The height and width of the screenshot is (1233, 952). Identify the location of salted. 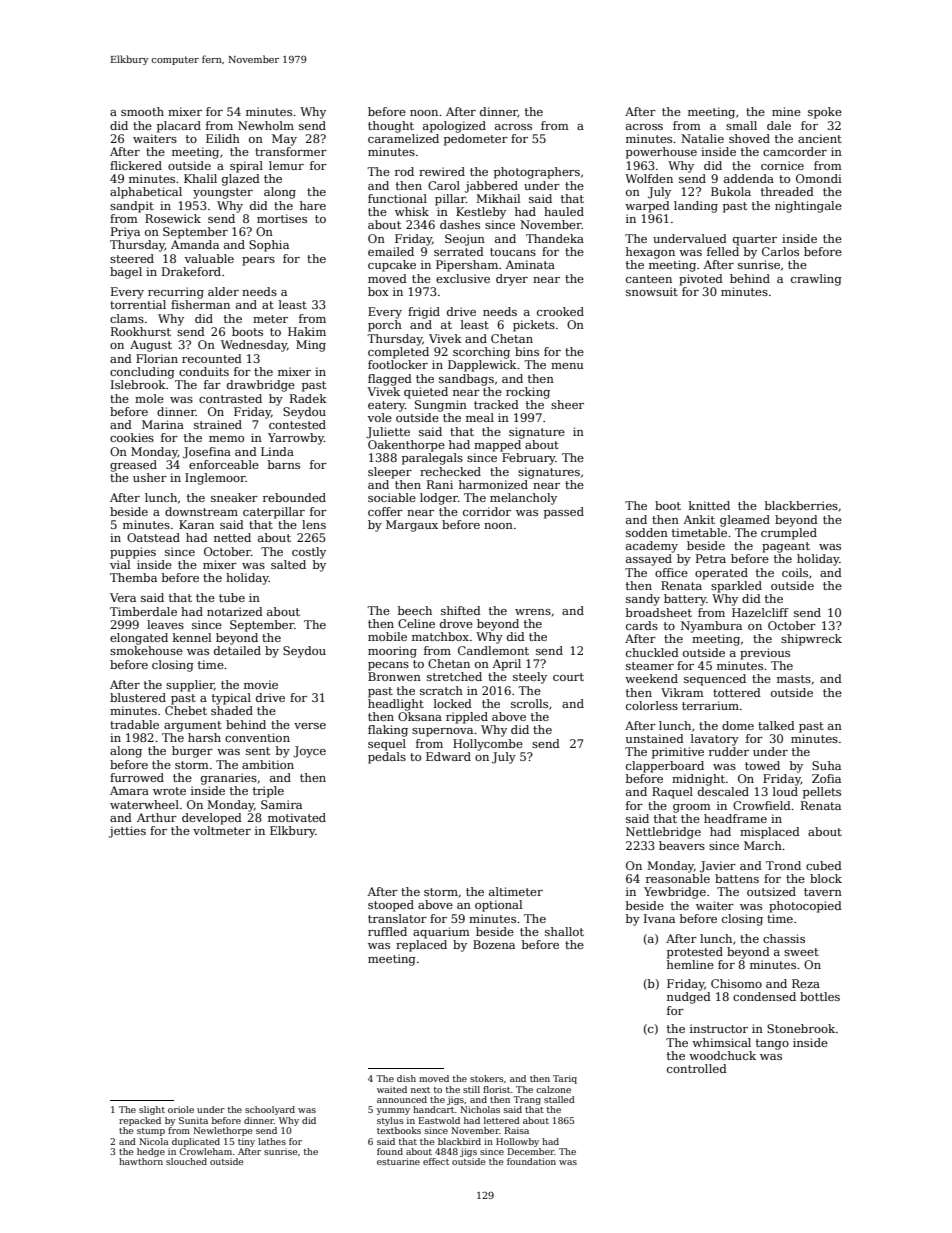
(288, 564).
